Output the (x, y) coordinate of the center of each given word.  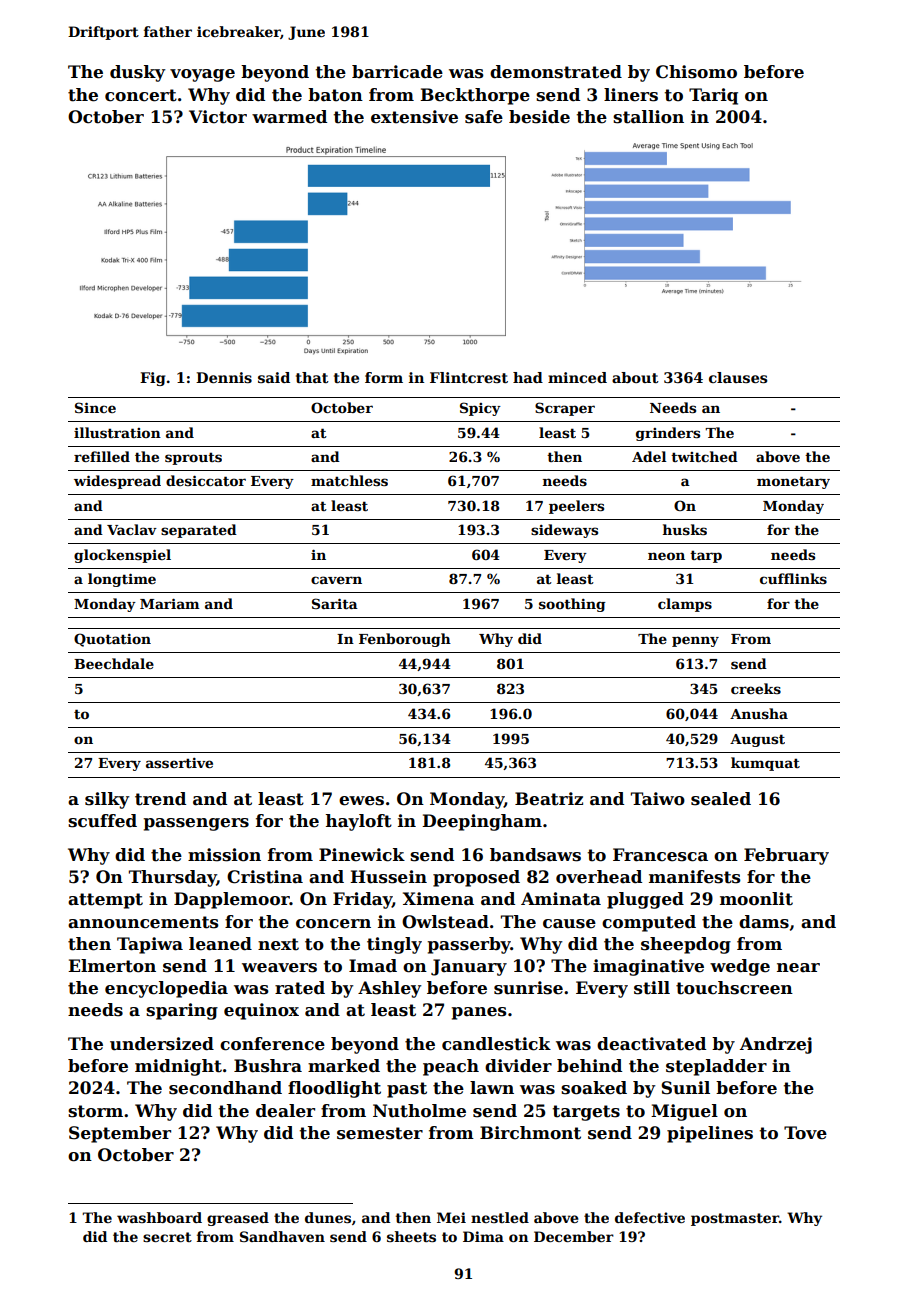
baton (335, 95)
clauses (738, 377)
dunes (328, 1217)
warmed (289, 117)
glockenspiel (122, 556)
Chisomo (696, 72)
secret (167, 1237)
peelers (576, 507)
